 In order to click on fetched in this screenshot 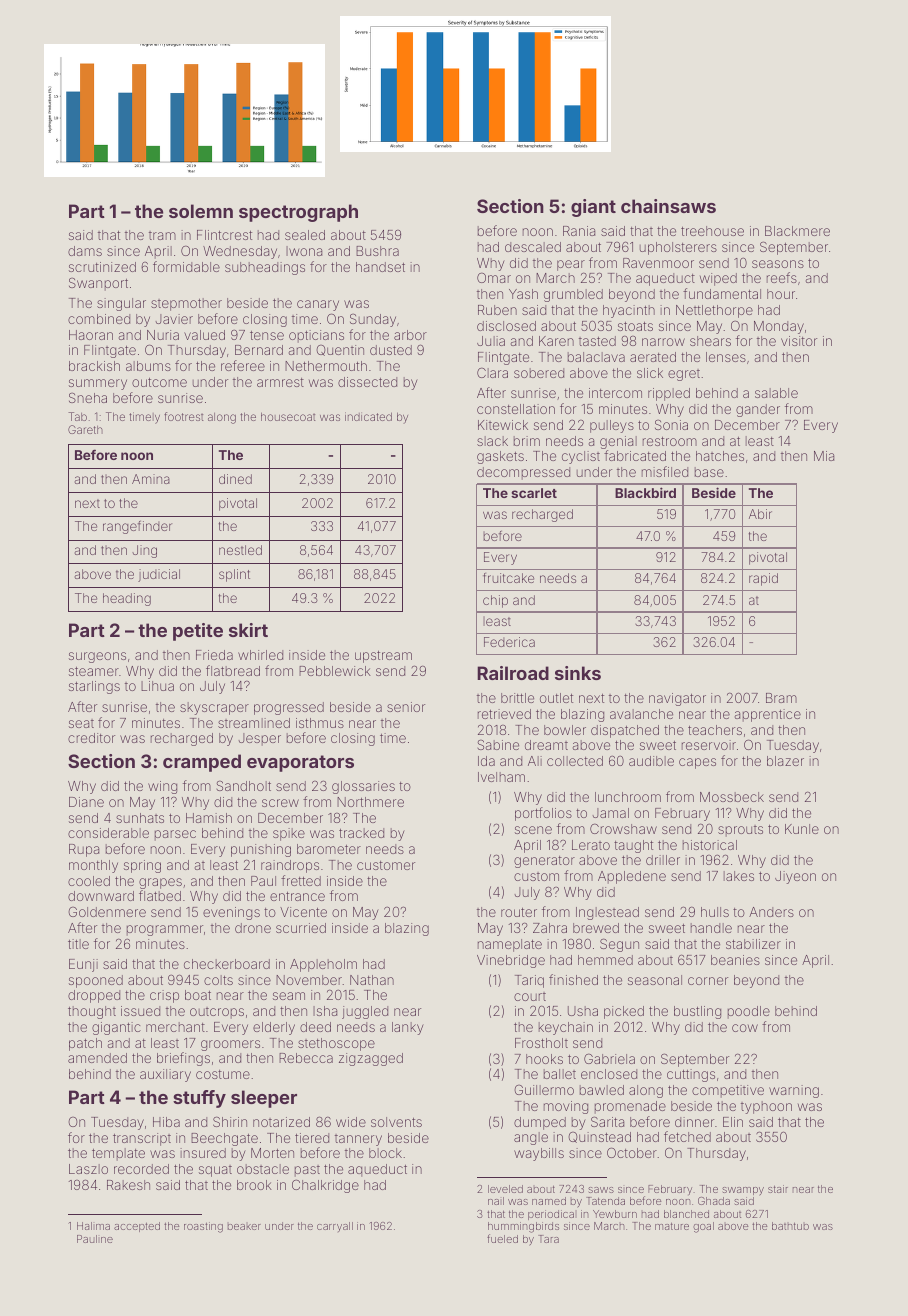, I will do `click(687, 1136)`.
